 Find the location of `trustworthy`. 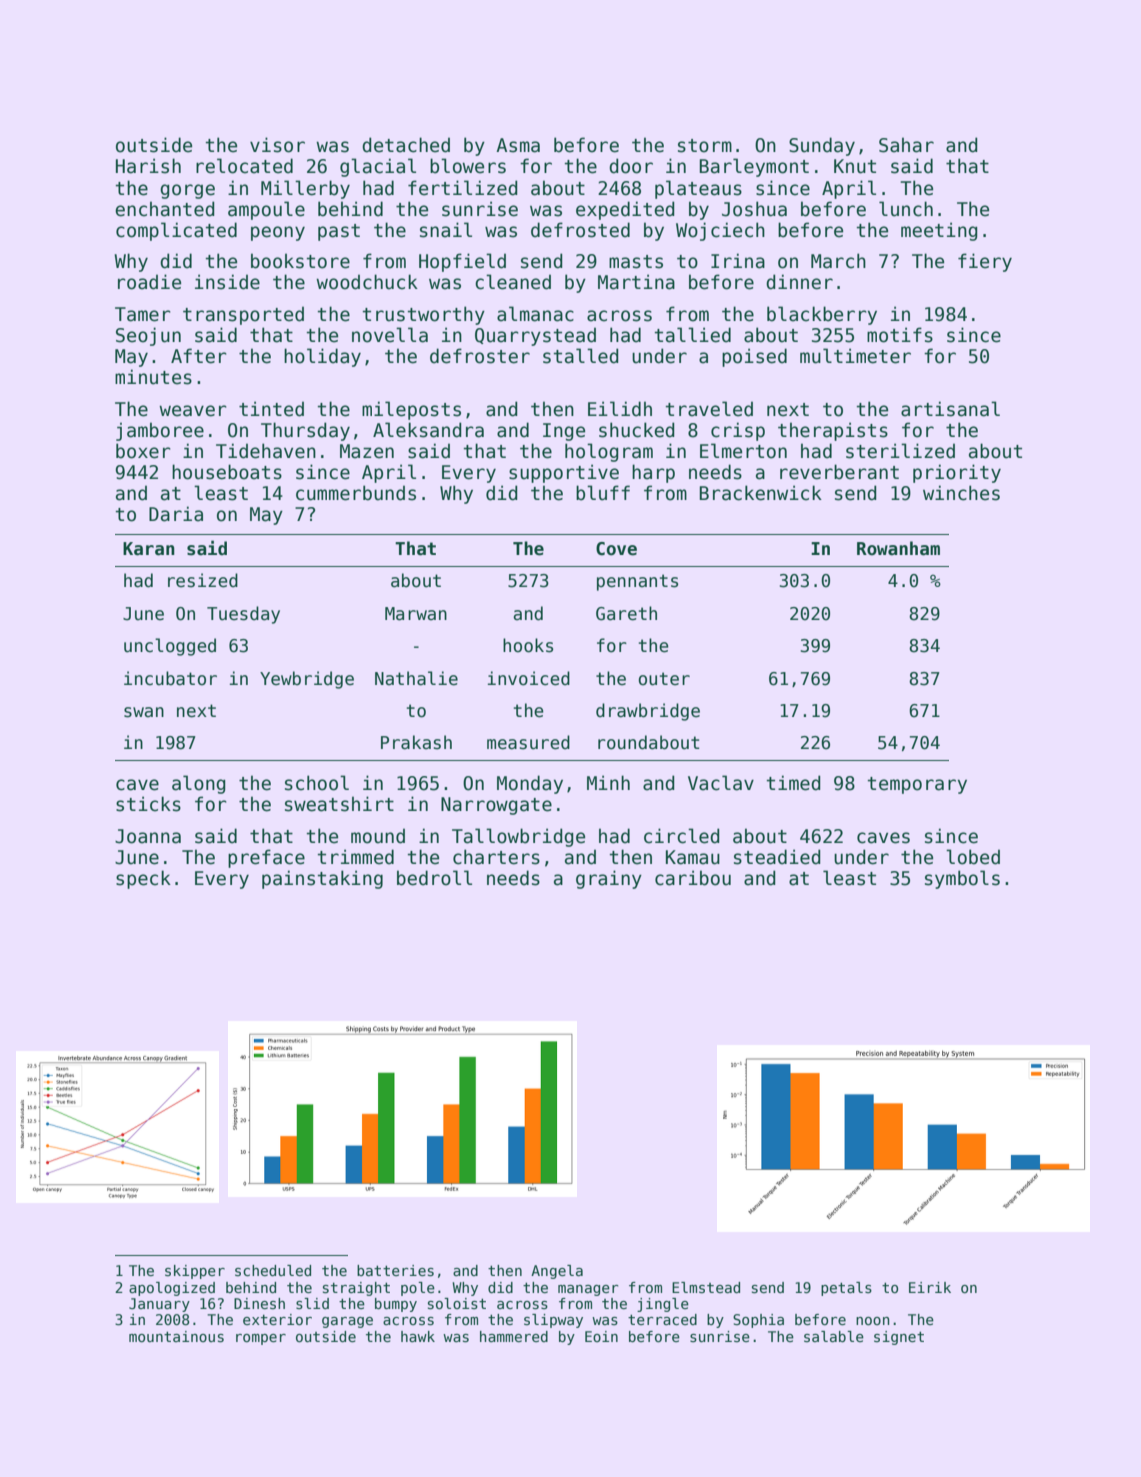

trustworthy is located at coordinates (423, 315).
